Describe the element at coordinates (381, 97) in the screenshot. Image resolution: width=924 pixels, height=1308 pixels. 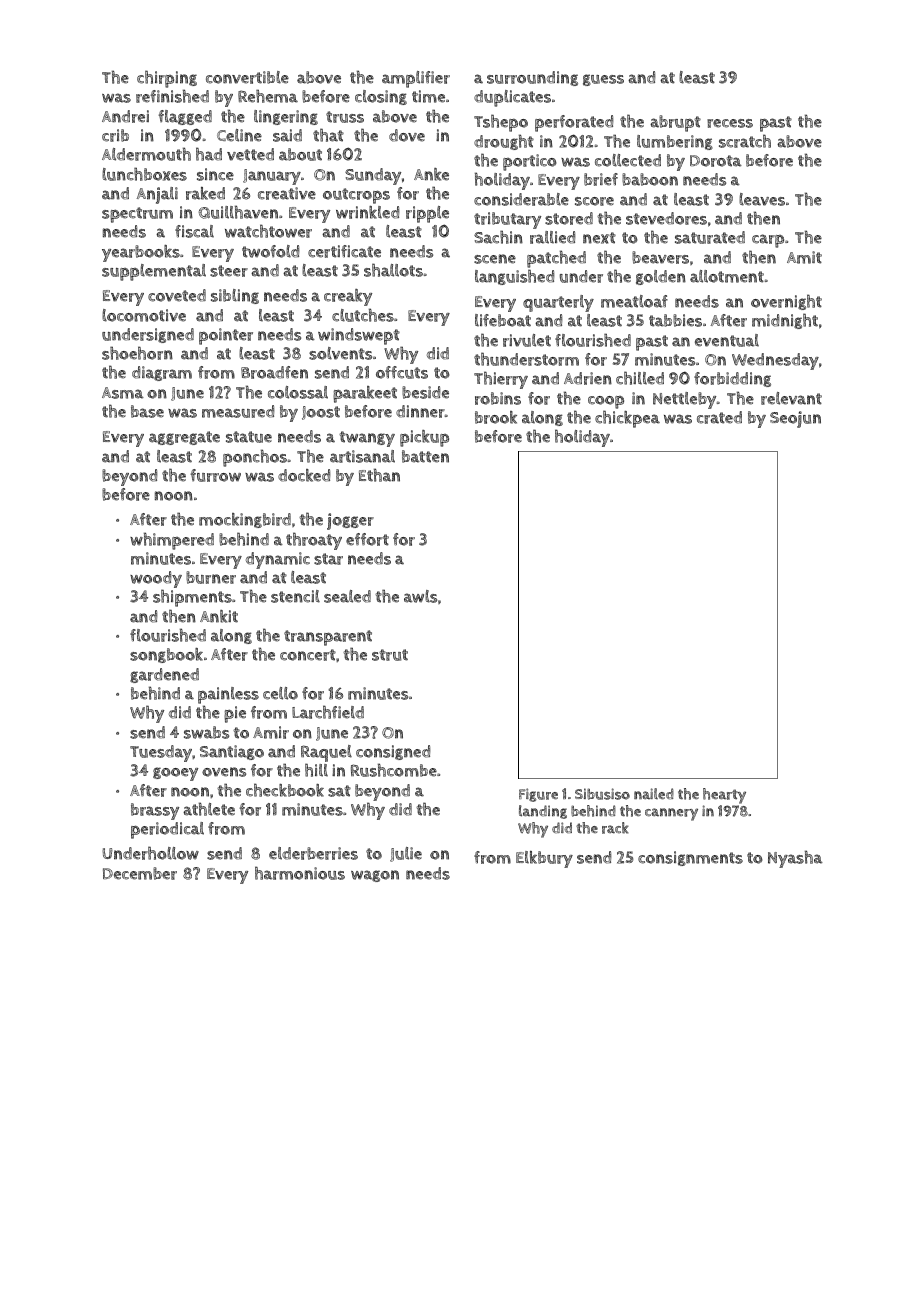
I see `closing` at that location.
